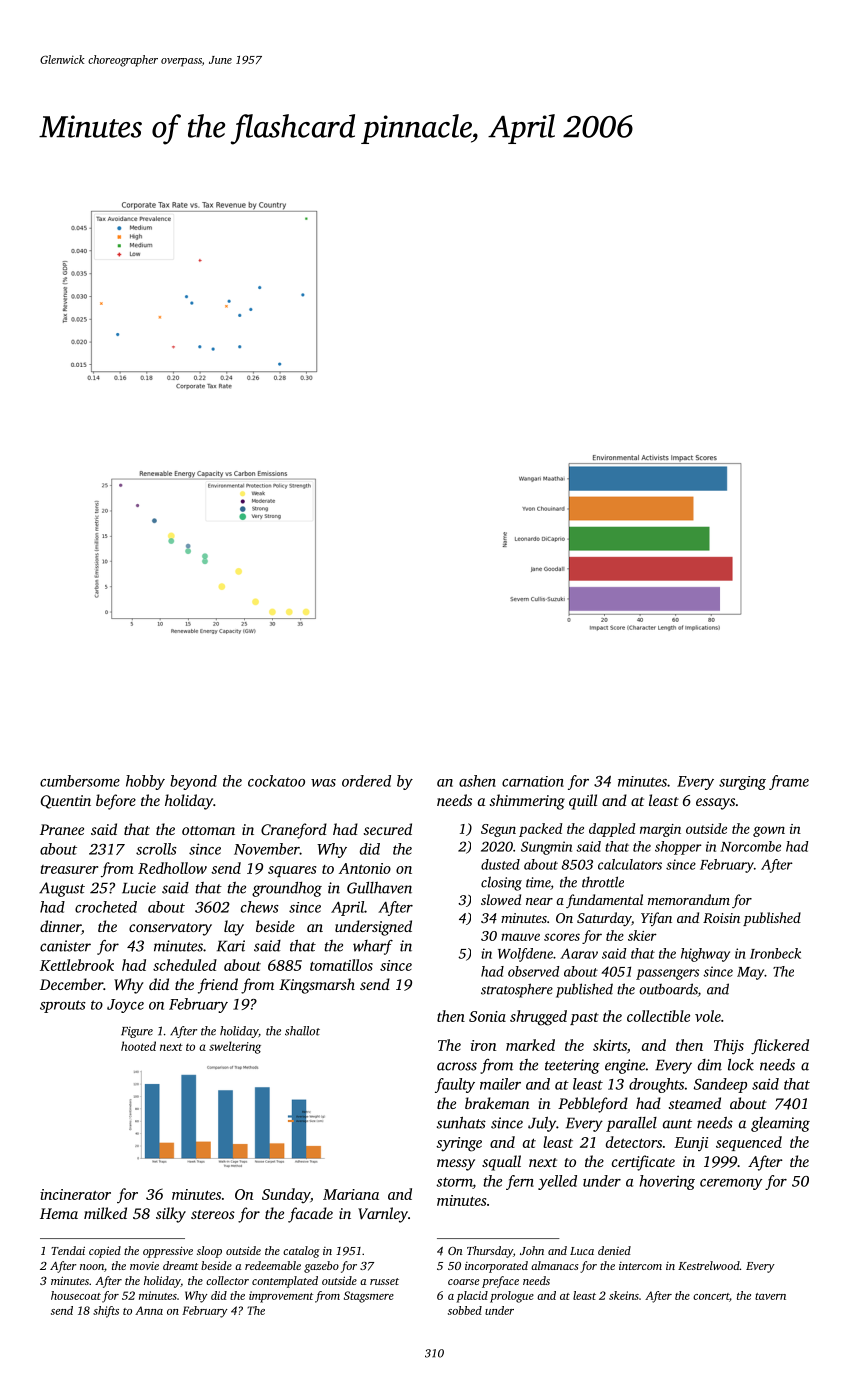  I want to click on yelled, so click(557, 1182).
